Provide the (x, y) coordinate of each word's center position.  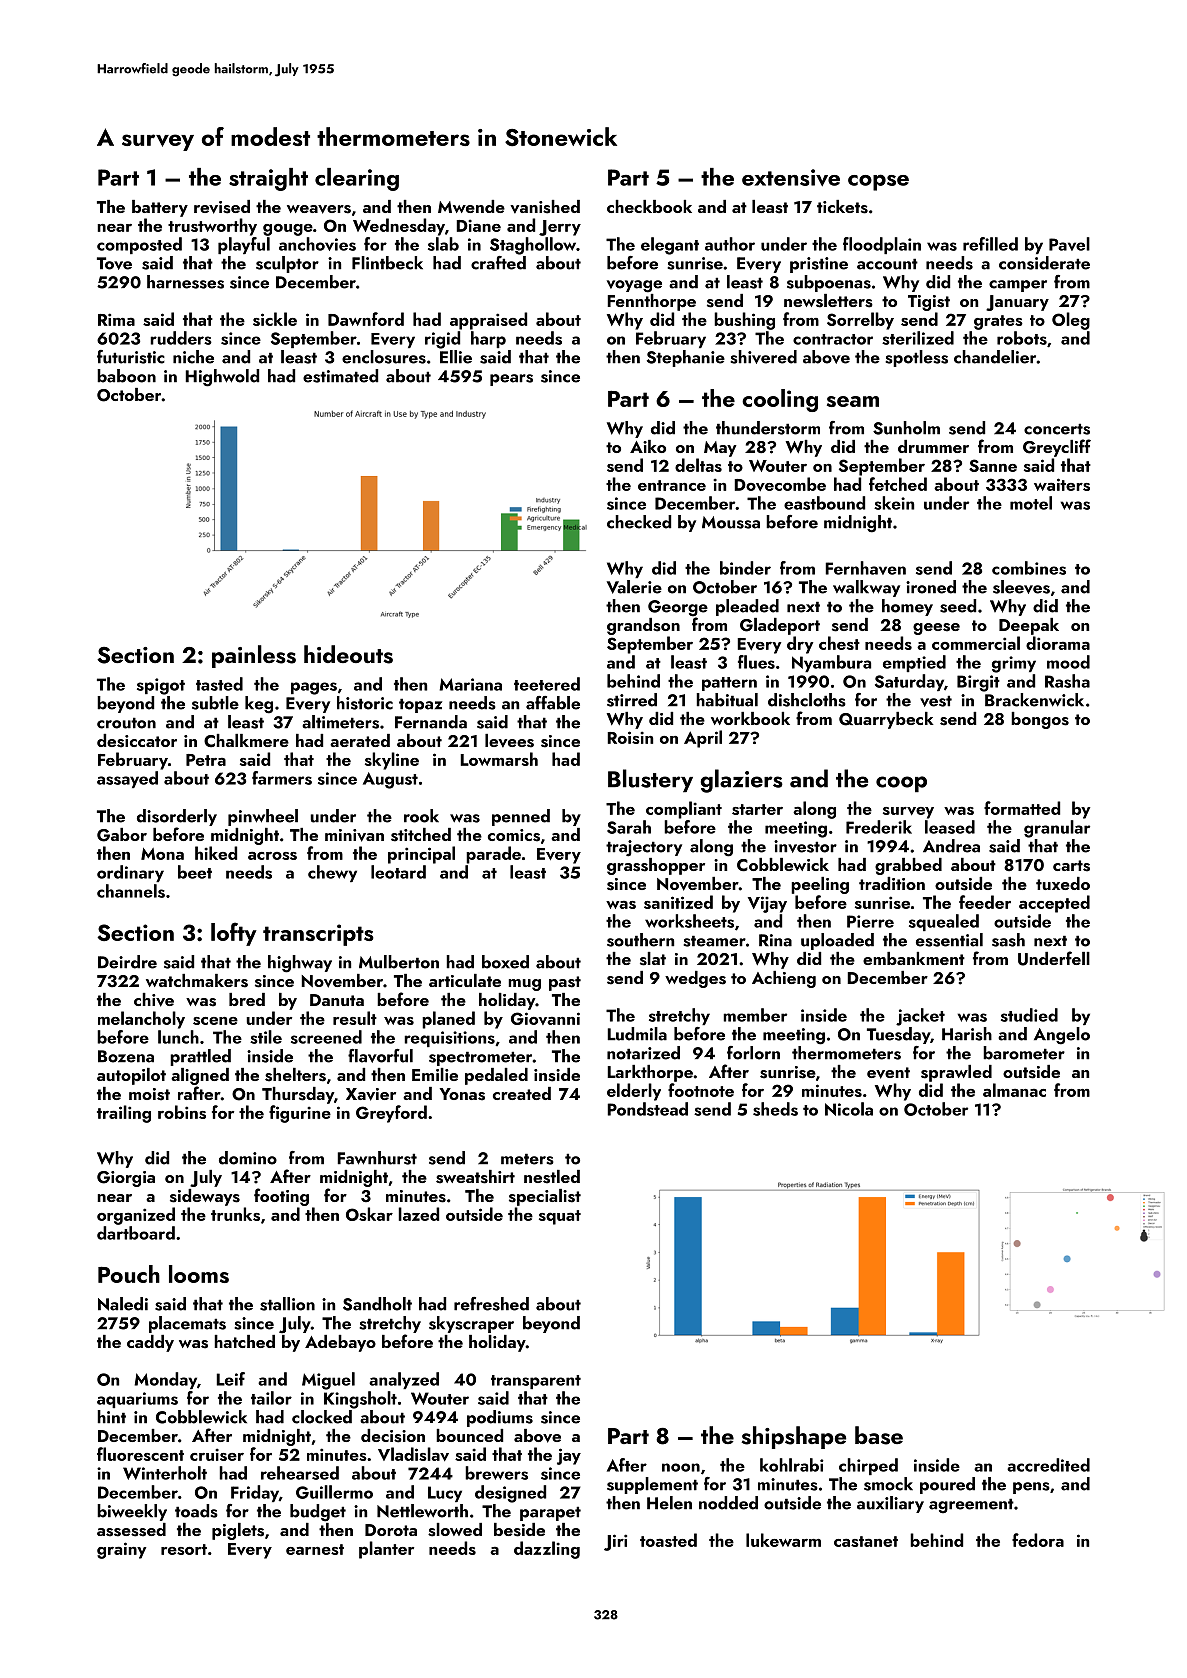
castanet (866, 1541)
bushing (744, 321)
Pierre (870, 921)
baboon (126, 376)
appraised (488, 321)
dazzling (547, 1550)
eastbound (824, 503)
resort (184, 1549)
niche (193, 357)
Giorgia (126, 1179)
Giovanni (545, 1018)
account (887, 264)
